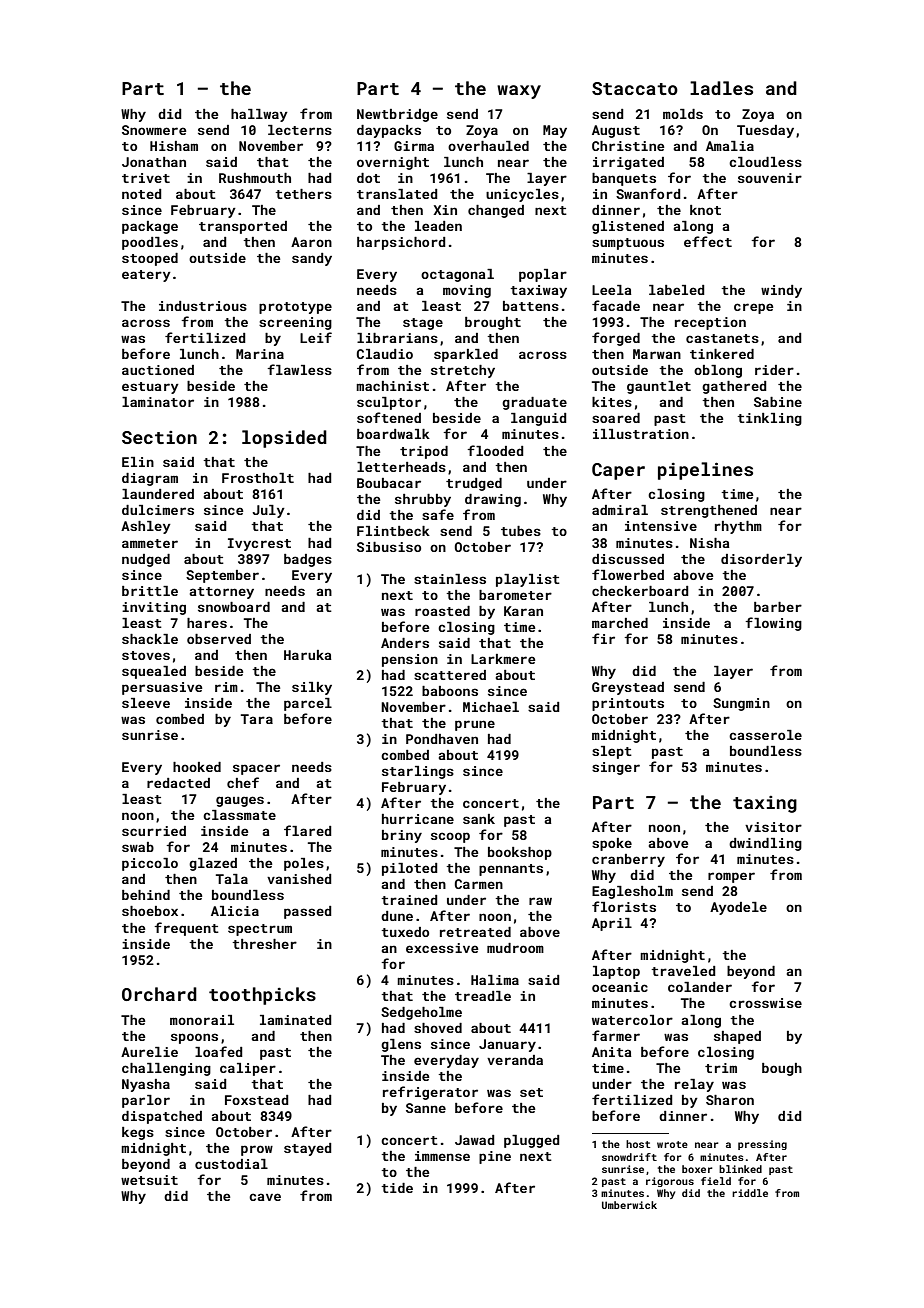 The image size is (924, 1308). I want to click on badges, so click(308, 560).
